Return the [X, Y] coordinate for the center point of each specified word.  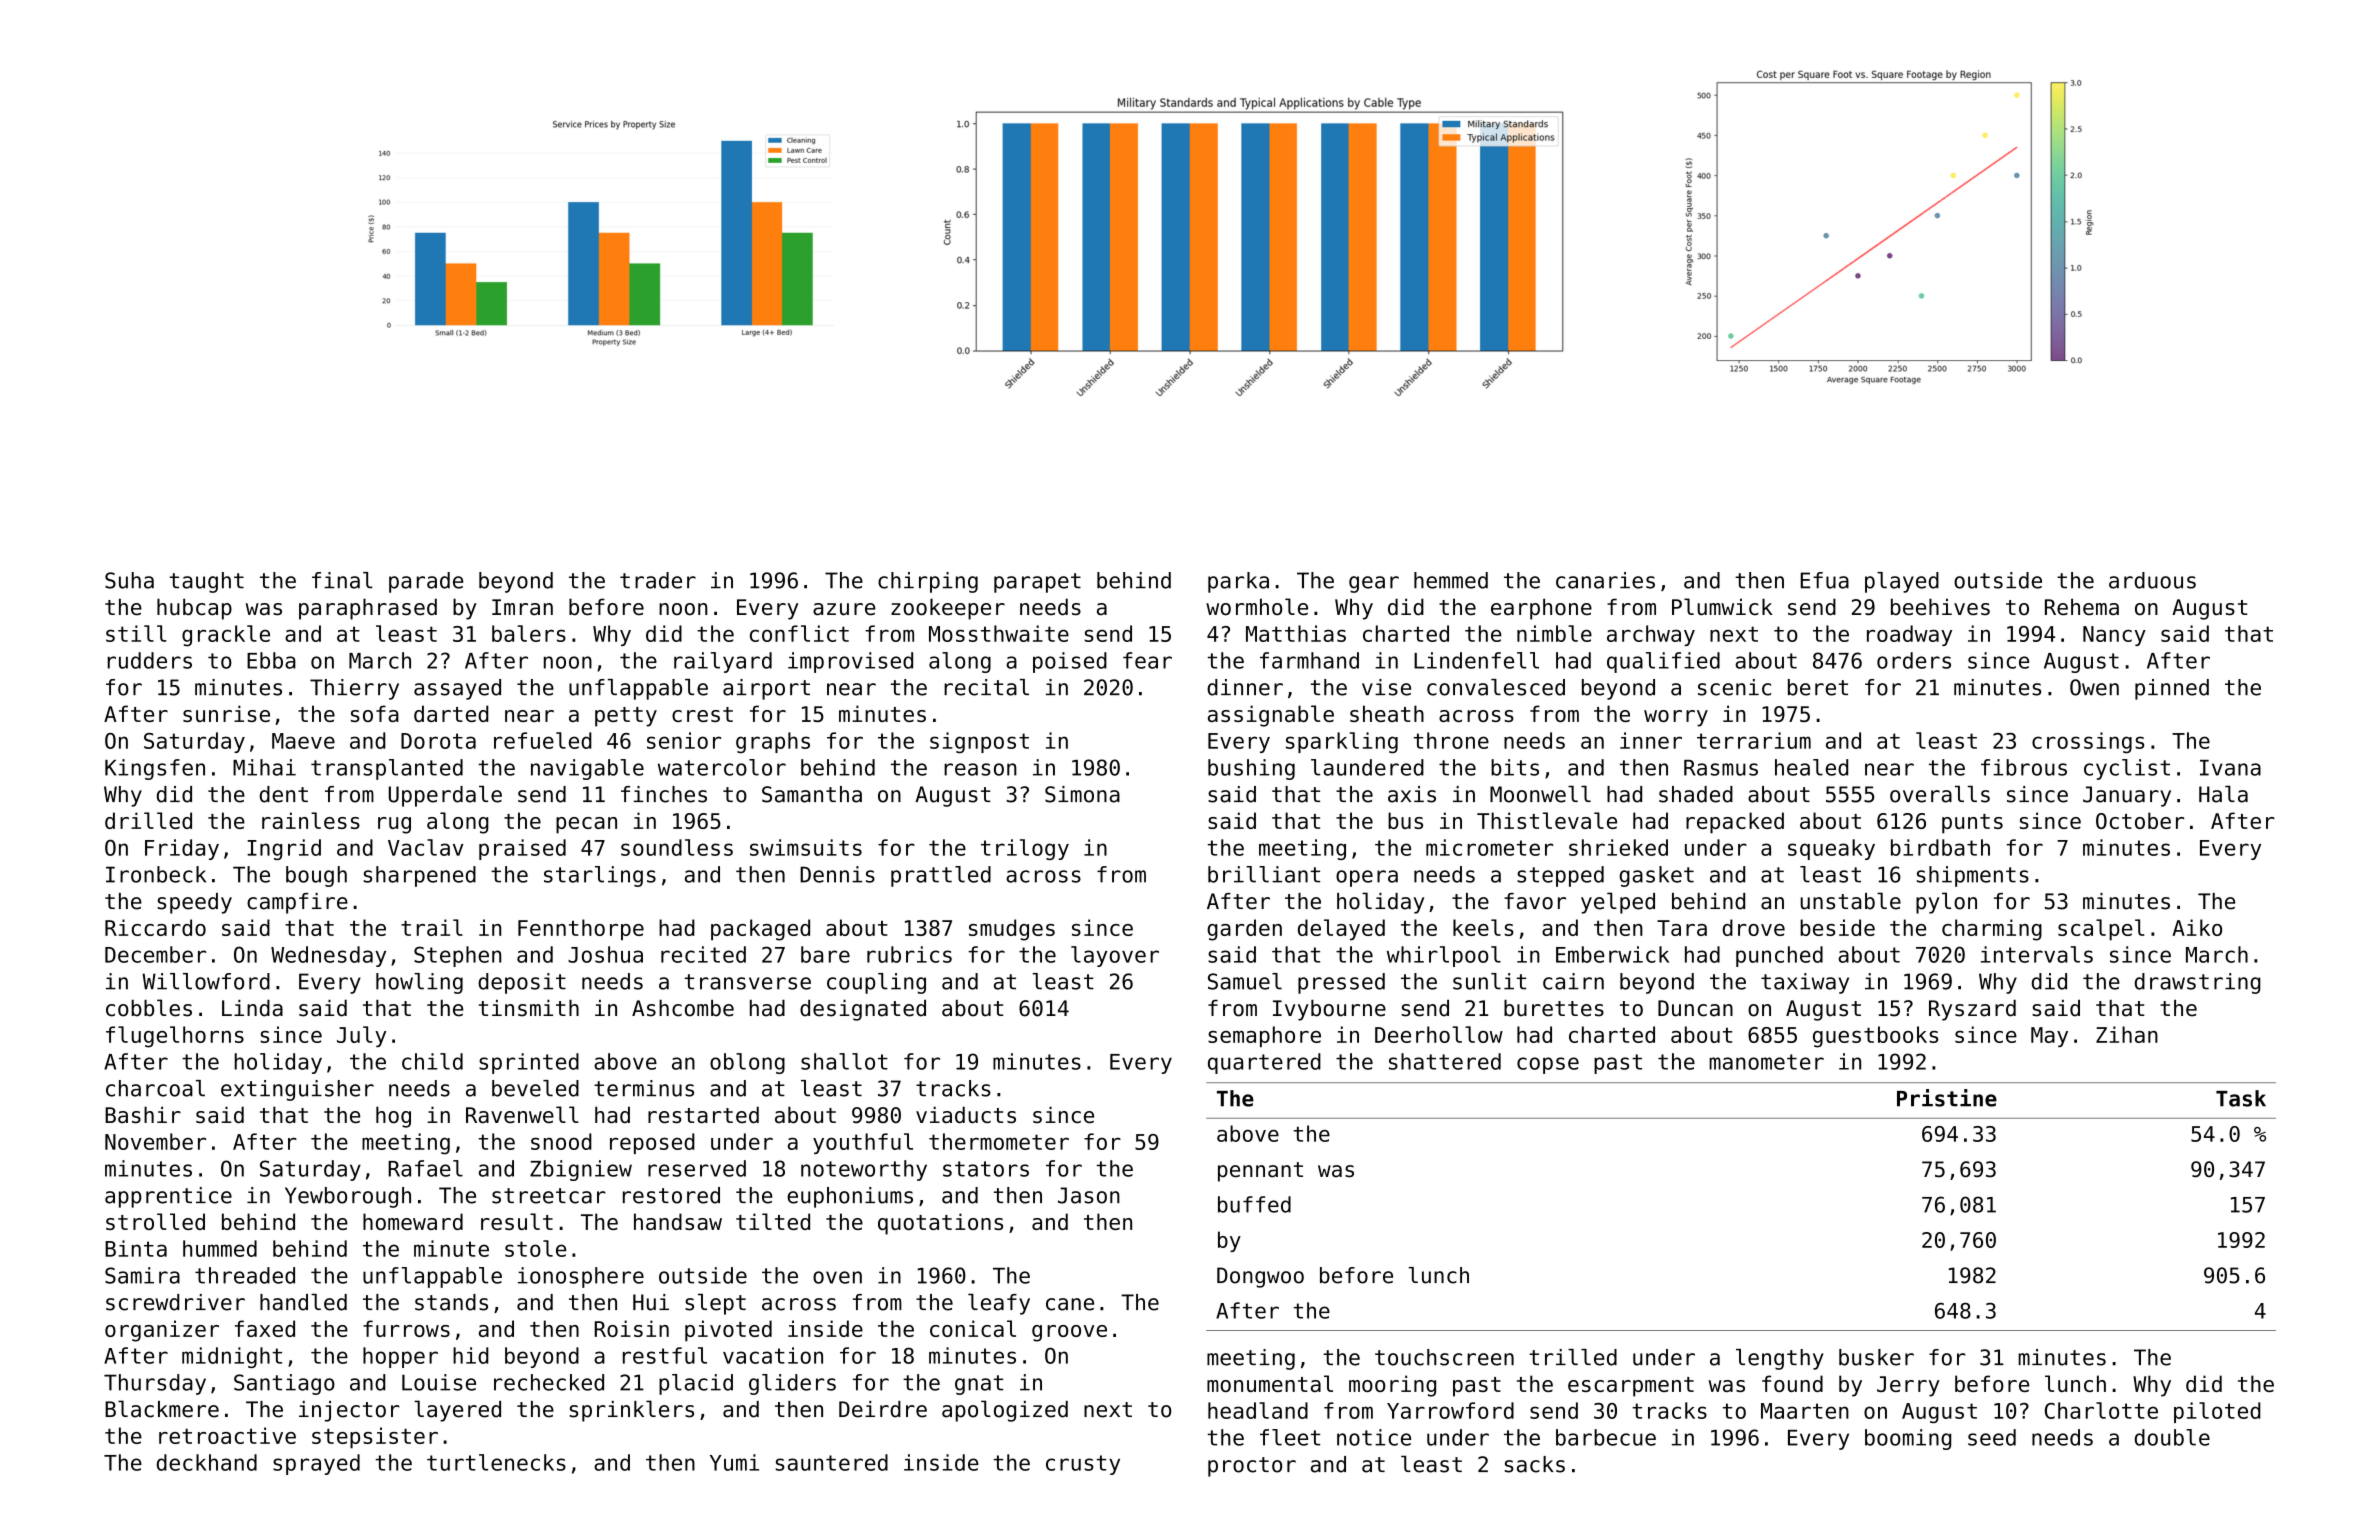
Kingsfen [155, 769]
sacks [1535, 1464]
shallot [844, 1061]
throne [1451, 740]
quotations [940, 1224]
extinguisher [297, 1090]
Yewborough [348, 1197]
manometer [1766, 1062]
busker [1876, 1357]
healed [1811, 767]
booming [1908, 1439]
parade [426, 582]
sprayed [316, 1464]
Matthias [1296, 633]
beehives [1940, 607]
